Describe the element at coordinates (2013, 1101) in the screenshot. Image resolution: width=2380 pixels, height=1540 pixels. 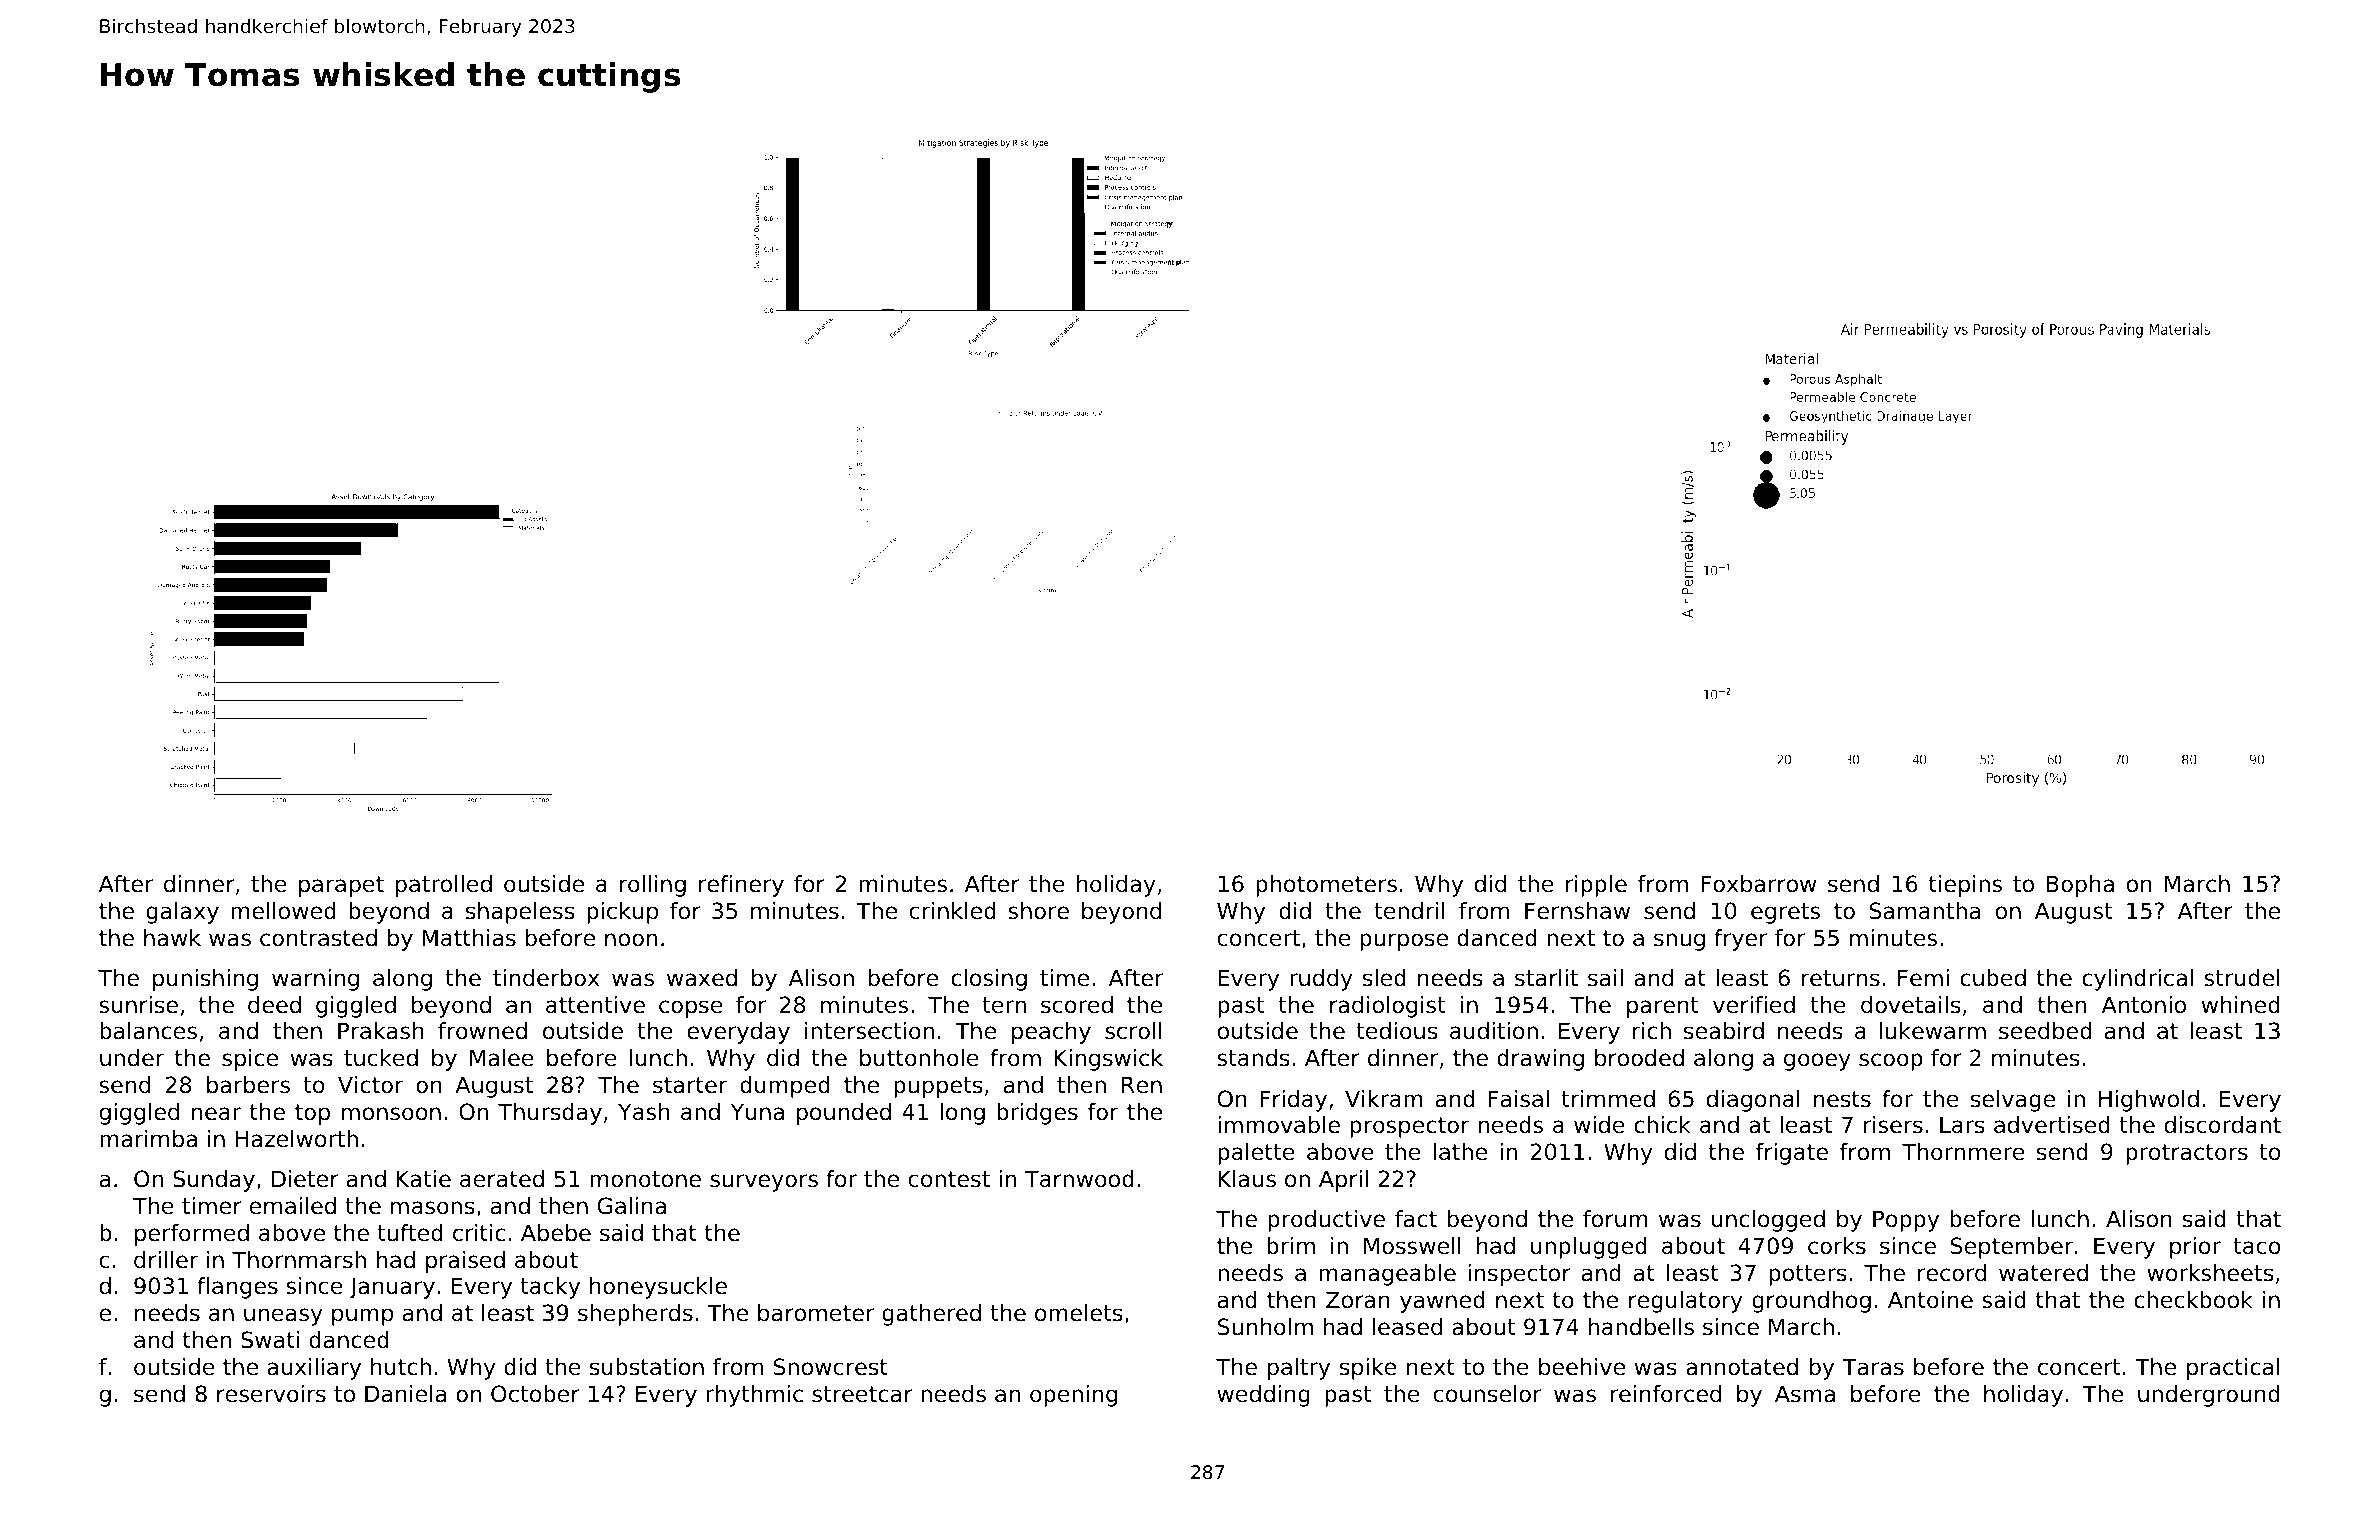
I see `selvage` at that location.
